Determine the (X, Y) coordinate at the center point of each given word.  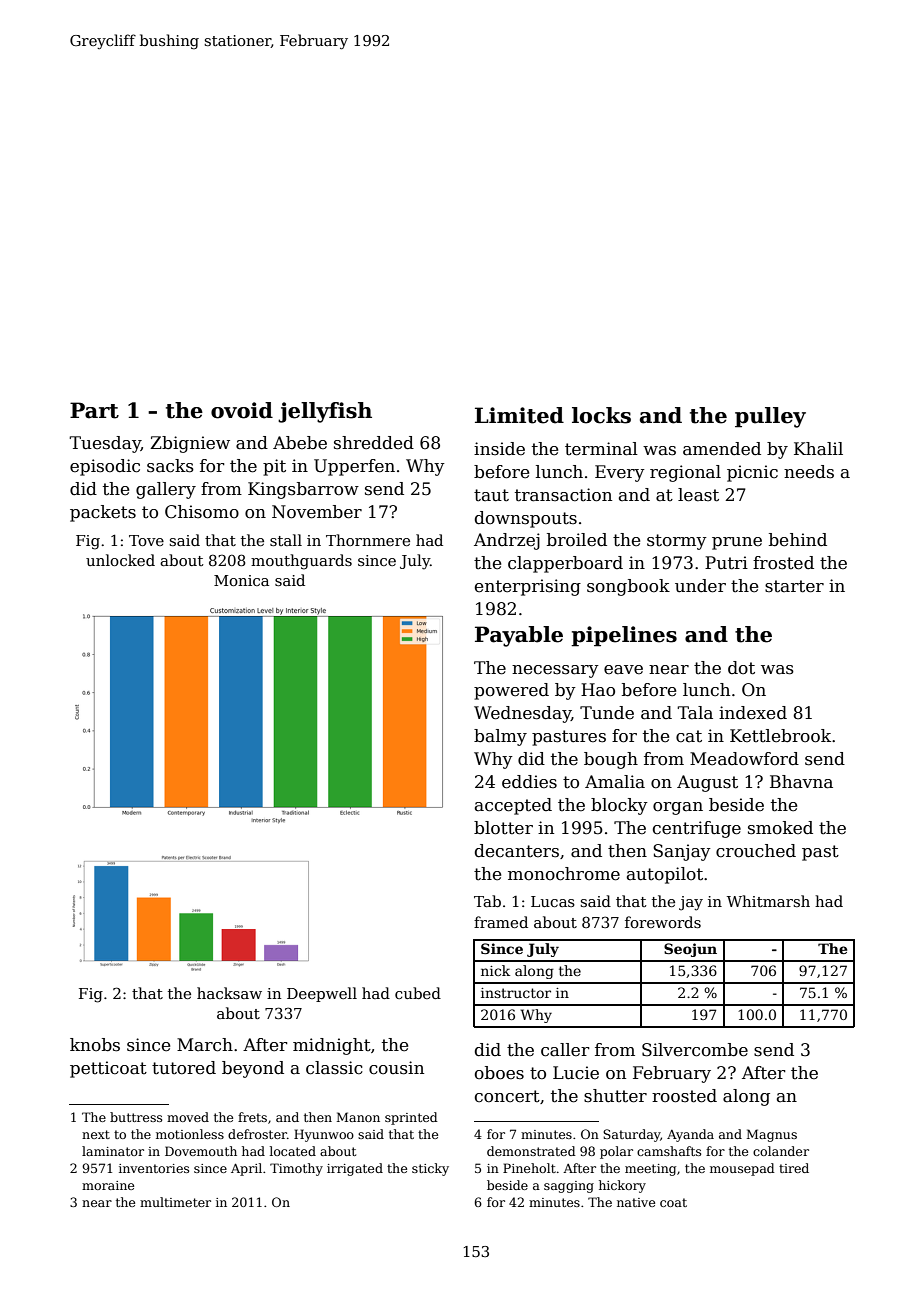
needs (809, 472)
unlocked (120, 560)
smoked (780, 828)
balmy (500, 737)
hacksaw (229, 993)
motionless (190, 1134)
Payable (519, 636)
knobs (95, 1045)
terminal (601, 449)
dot (741, 668)
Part (94, 410)
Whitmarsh (768, 901)
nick (495, 970)
